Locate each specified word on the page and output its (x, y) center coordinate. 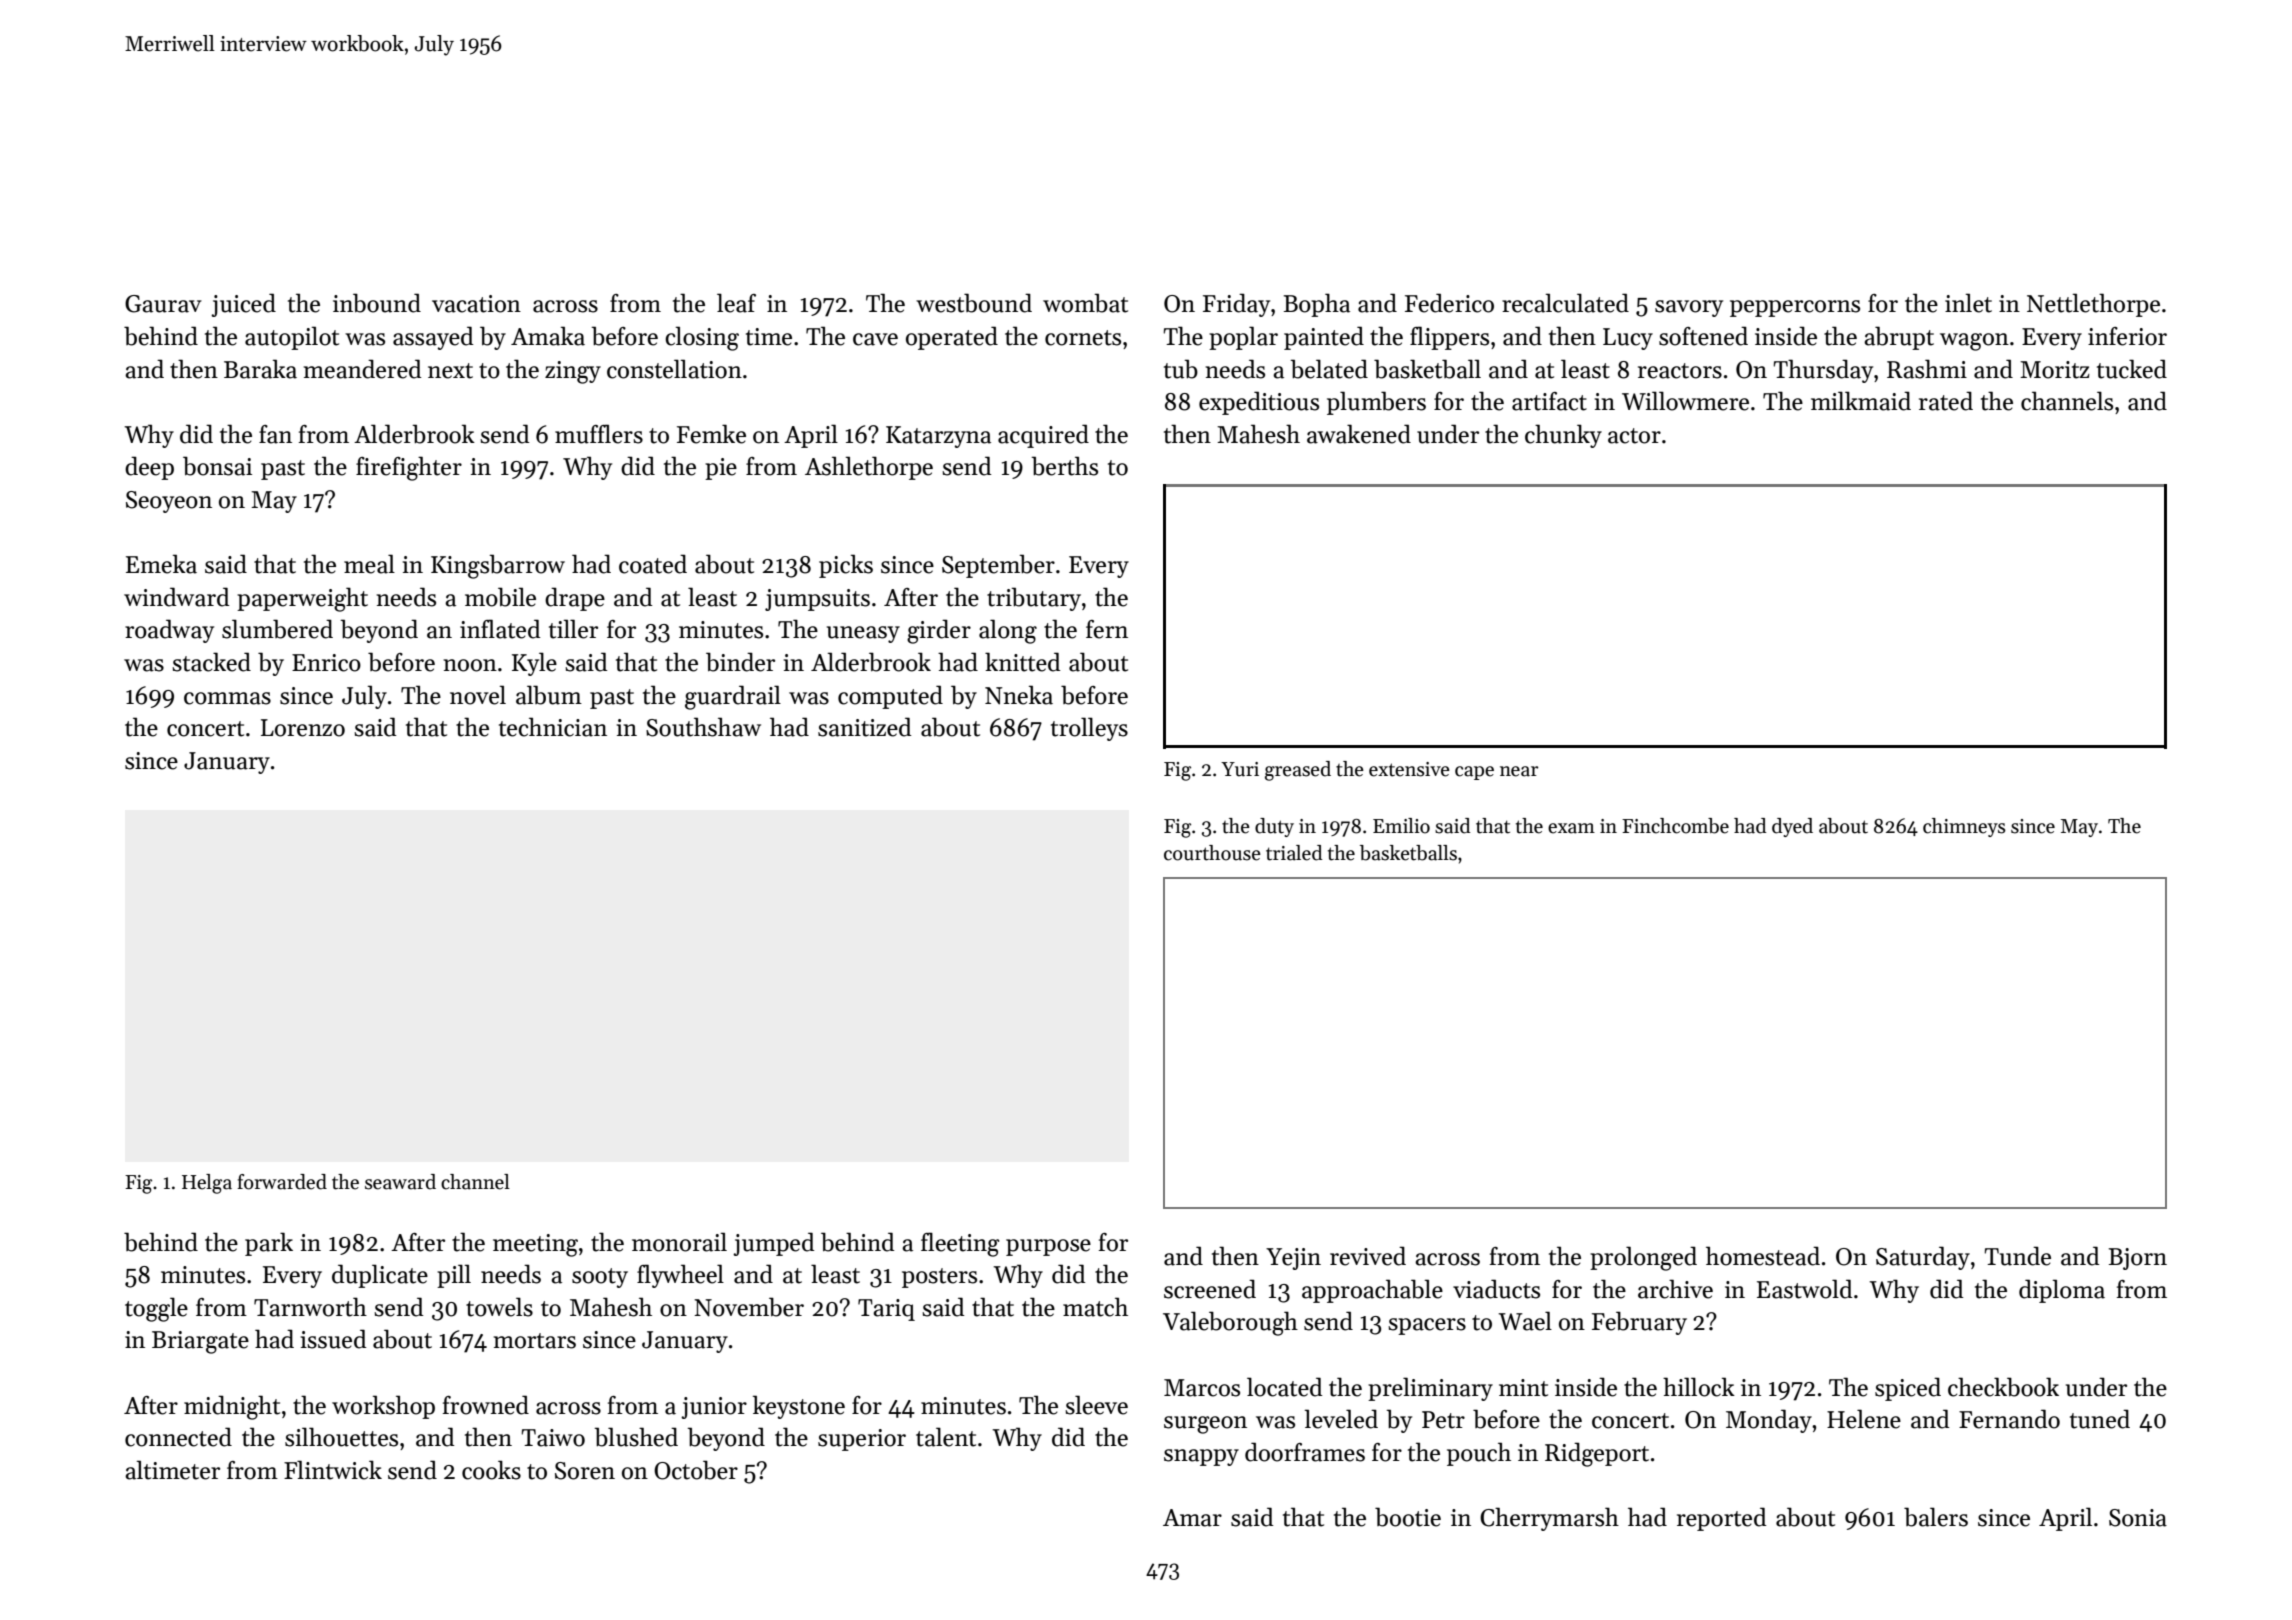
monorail (679, 1242)
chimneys (1964, 827)
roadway (169, 631)
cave (875, 339)
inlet (1968, 303)
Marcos (1202, 1388)
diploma (2062, 1291)
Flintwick (333, 1470)
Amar (1192, 1518)
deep (149, 468)
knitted (1023, 662)
